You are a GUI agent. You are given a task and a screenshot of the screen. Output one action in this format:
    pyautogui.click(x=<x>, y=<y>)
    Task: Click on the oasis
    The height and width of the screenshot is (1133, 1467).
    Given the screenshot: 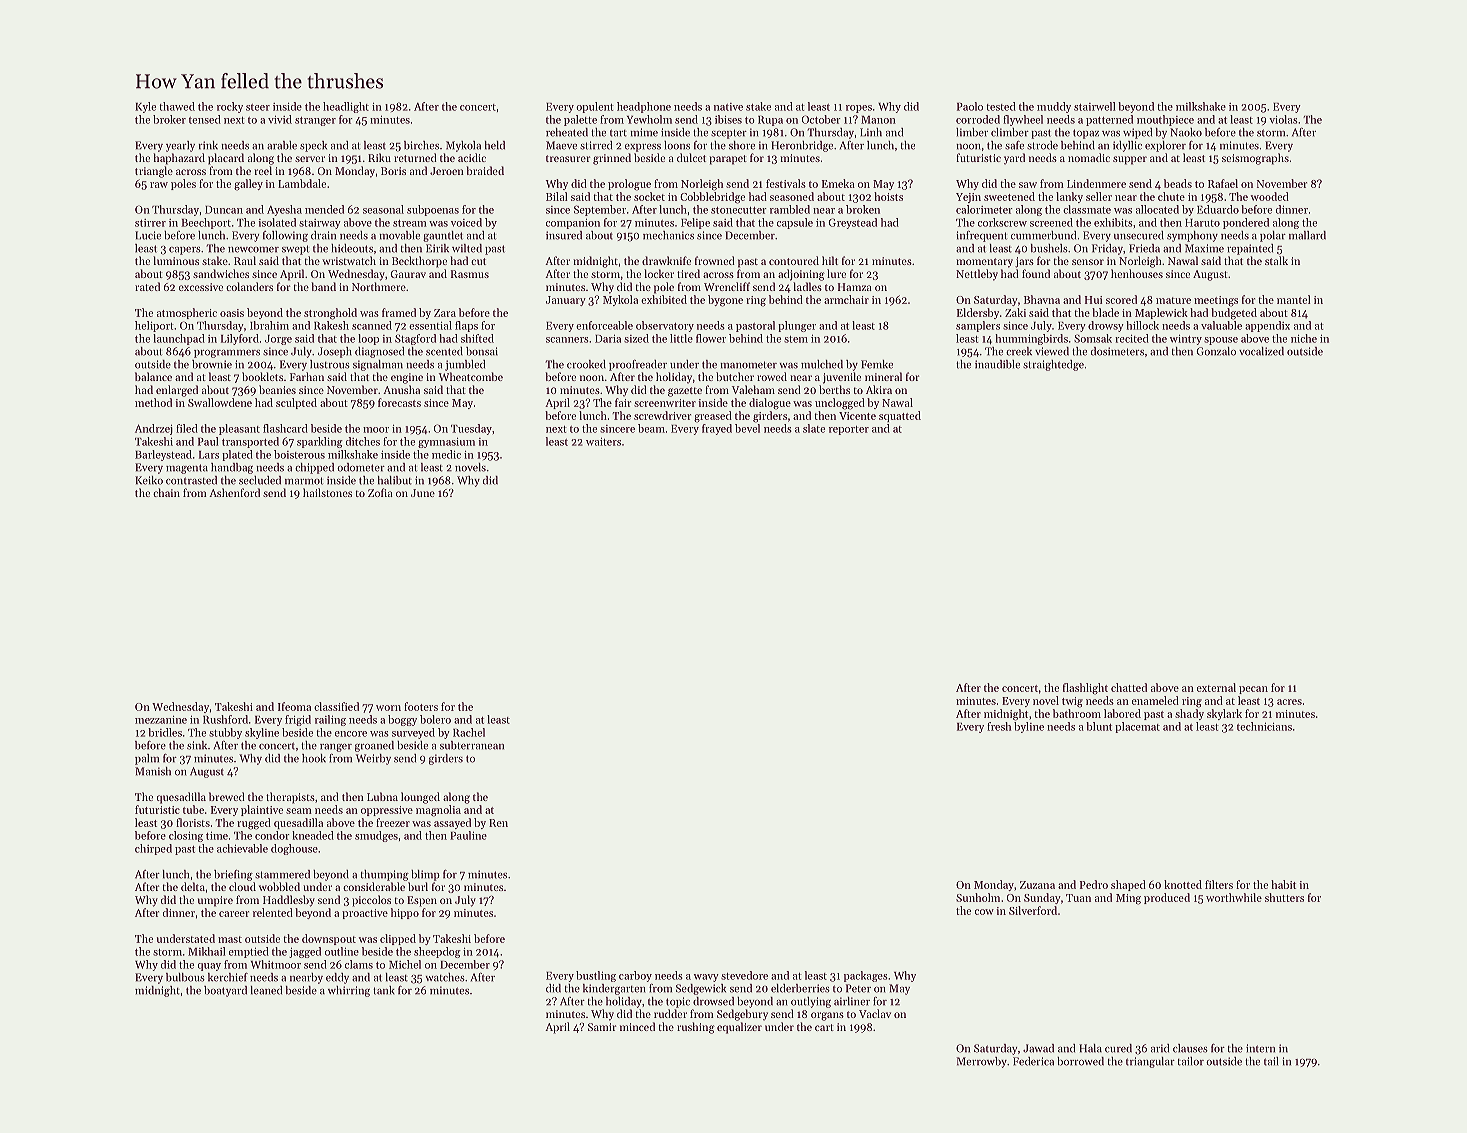 What is the action you would take?
    pyautogui.click(x=232, y=313)
